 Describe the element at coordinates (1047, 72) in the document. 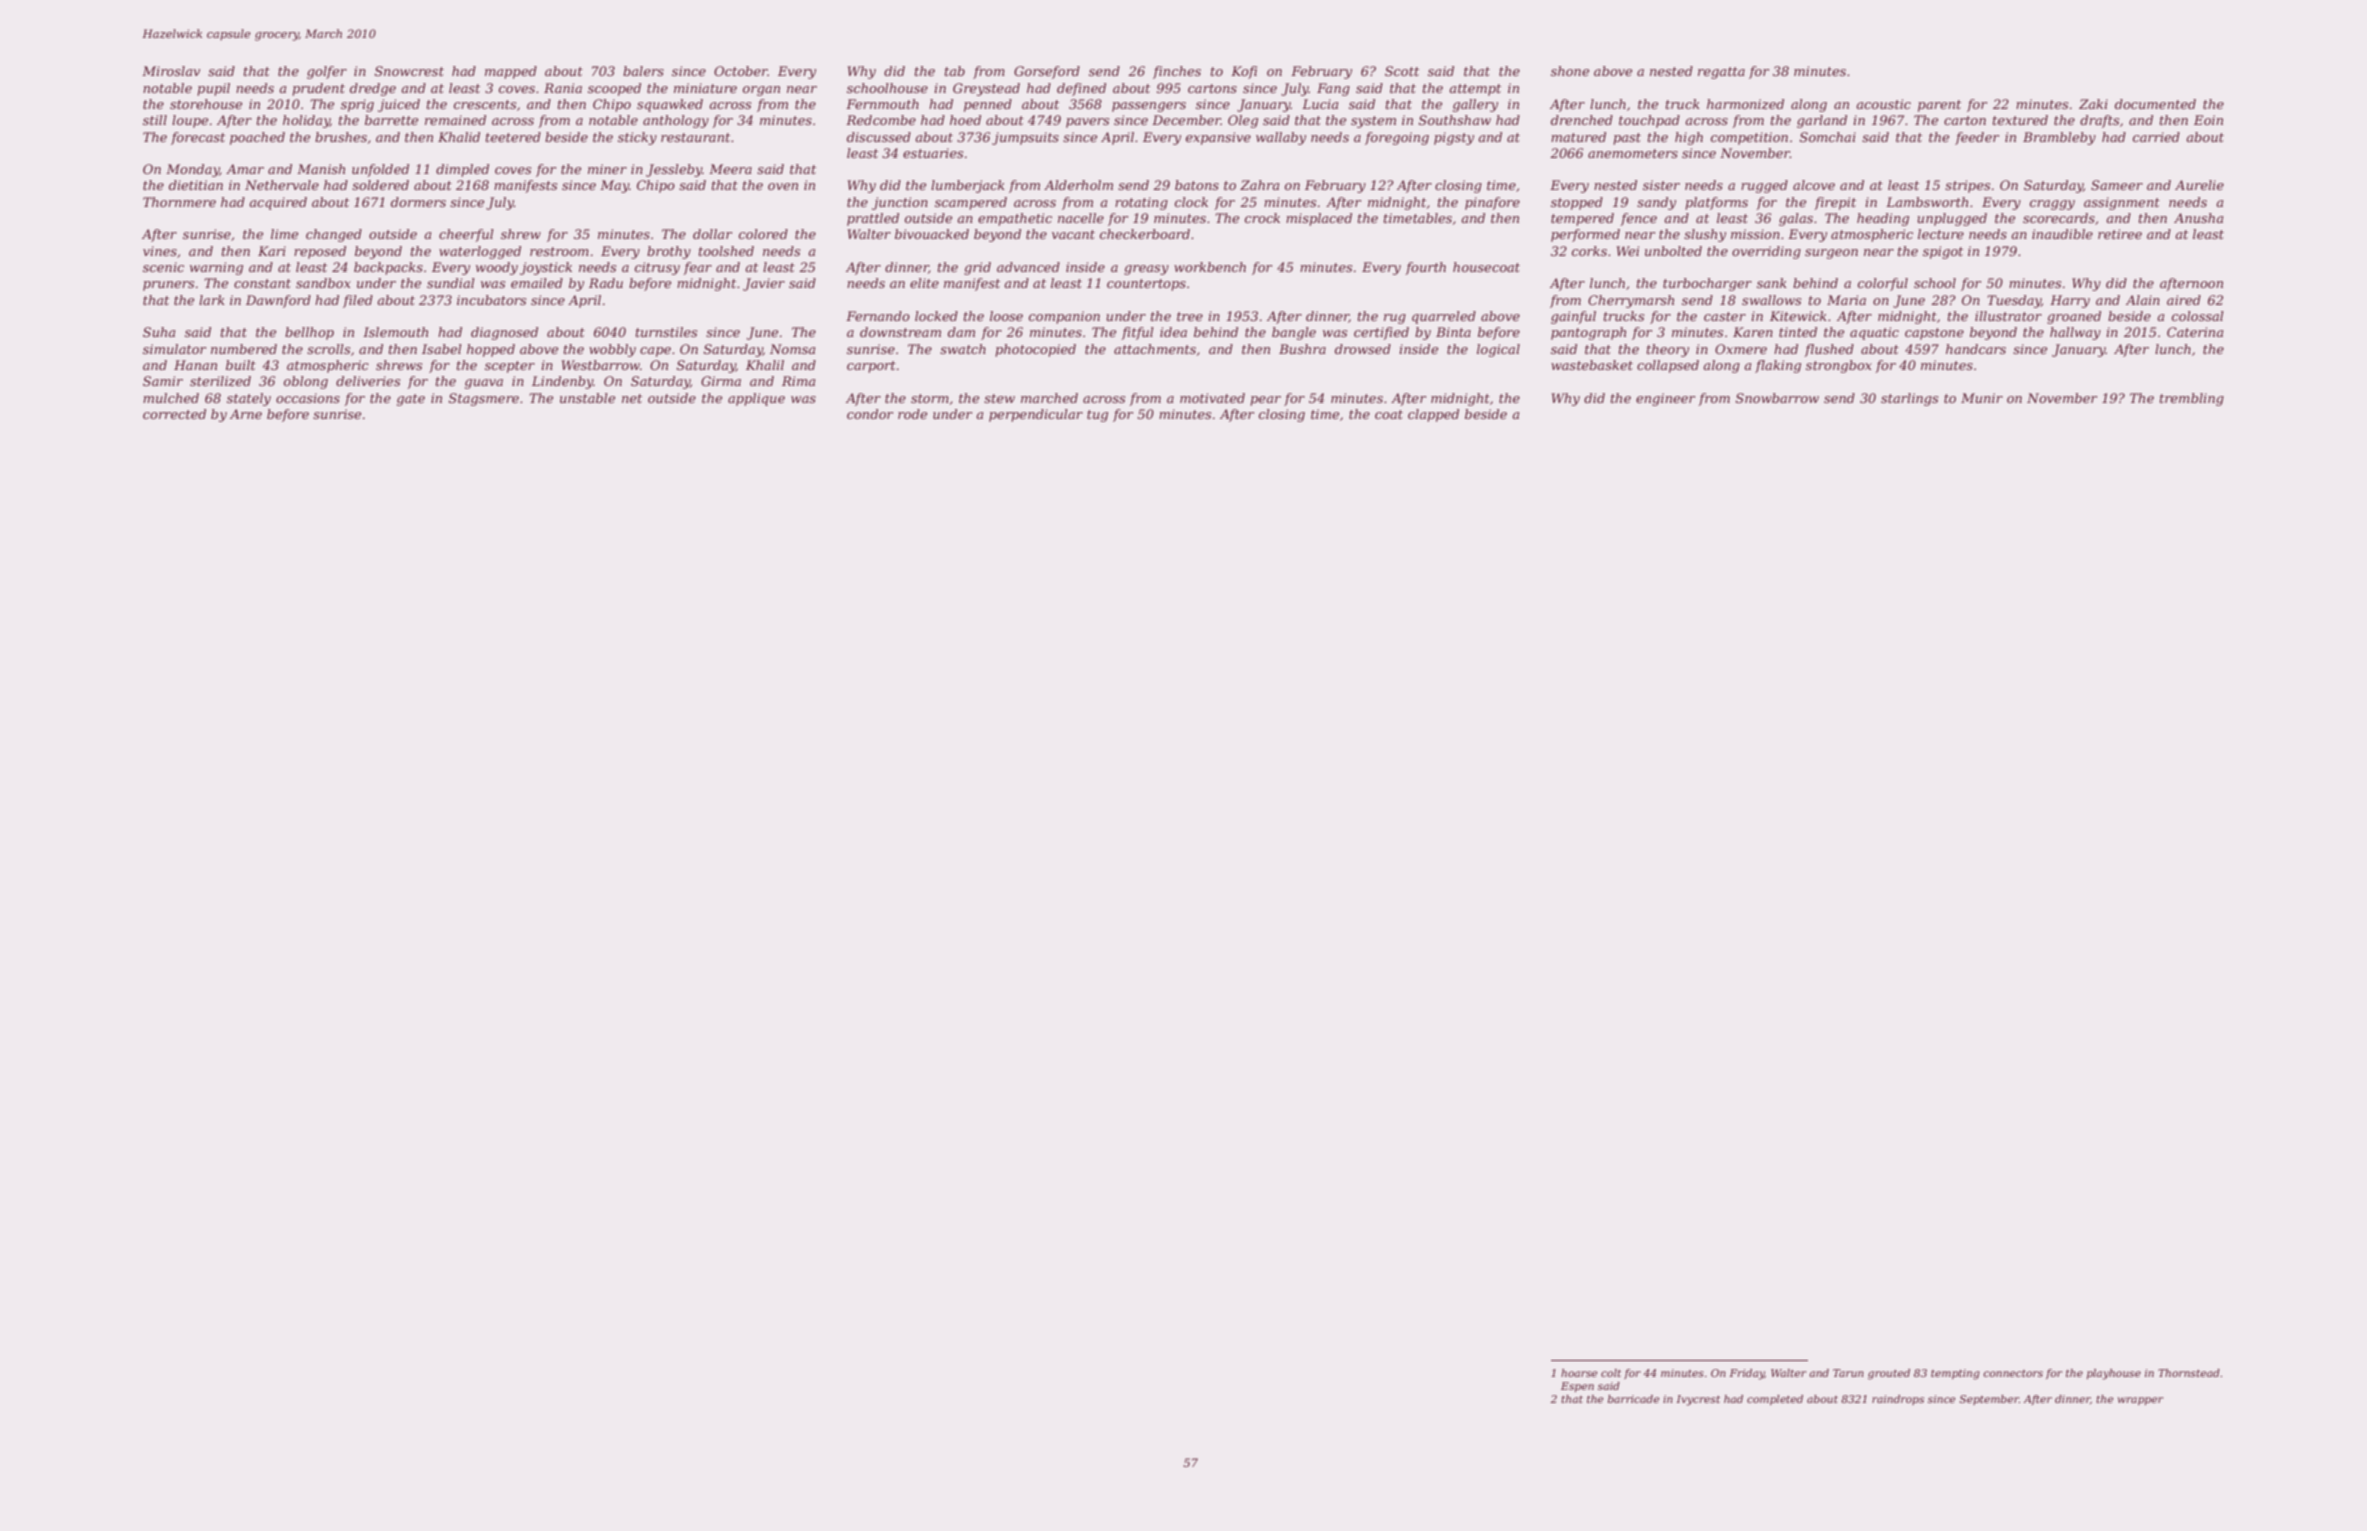

I see `Gorseford` at that location.
